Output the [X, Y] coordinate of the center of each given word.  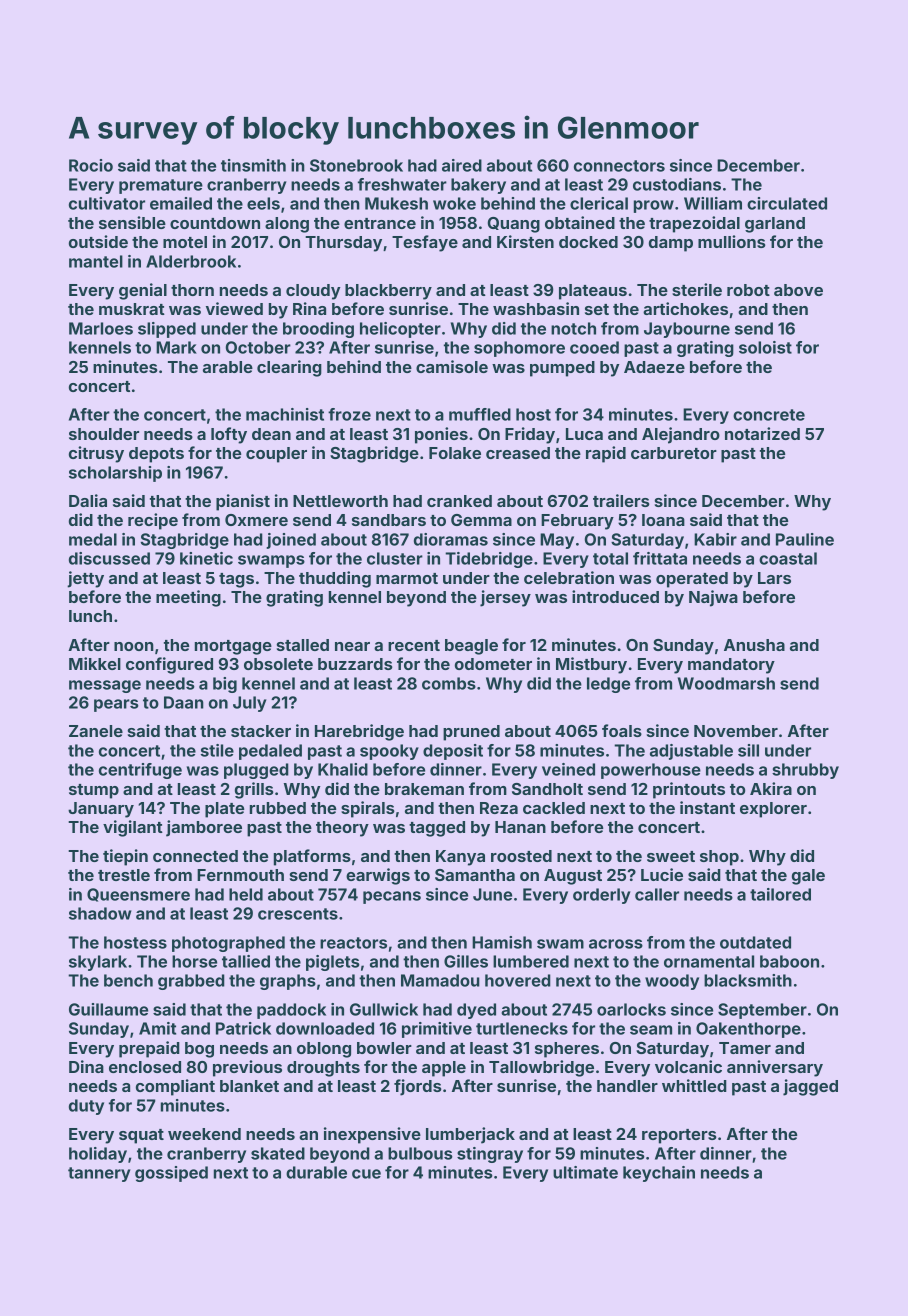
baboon [789, 961]
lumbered [531, 961]
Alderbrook [191, 261]
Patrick [243, 1028]
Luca [584, 434]
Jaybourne [687, 330]
